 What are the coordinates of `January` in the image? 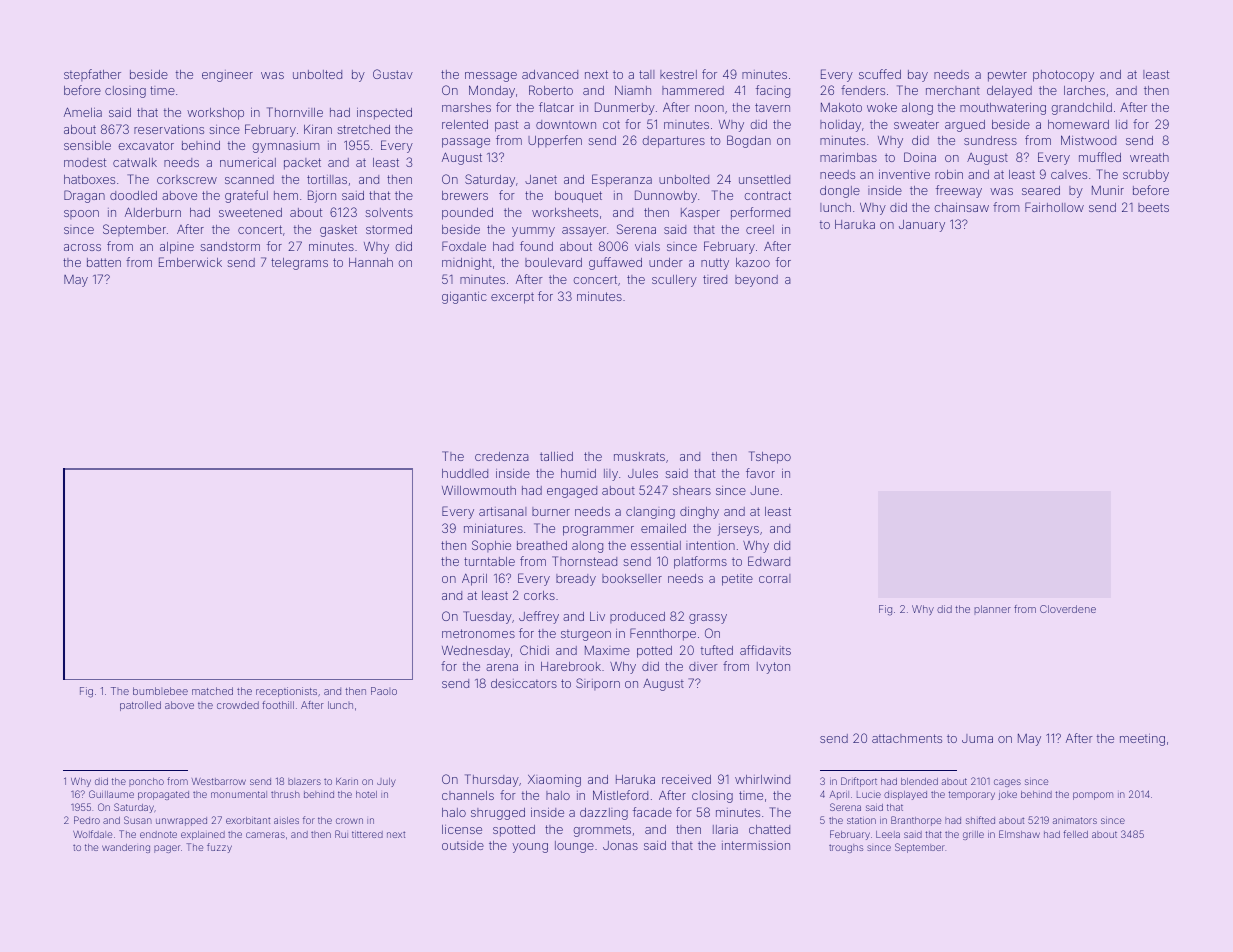 It's located at (922, 226).
